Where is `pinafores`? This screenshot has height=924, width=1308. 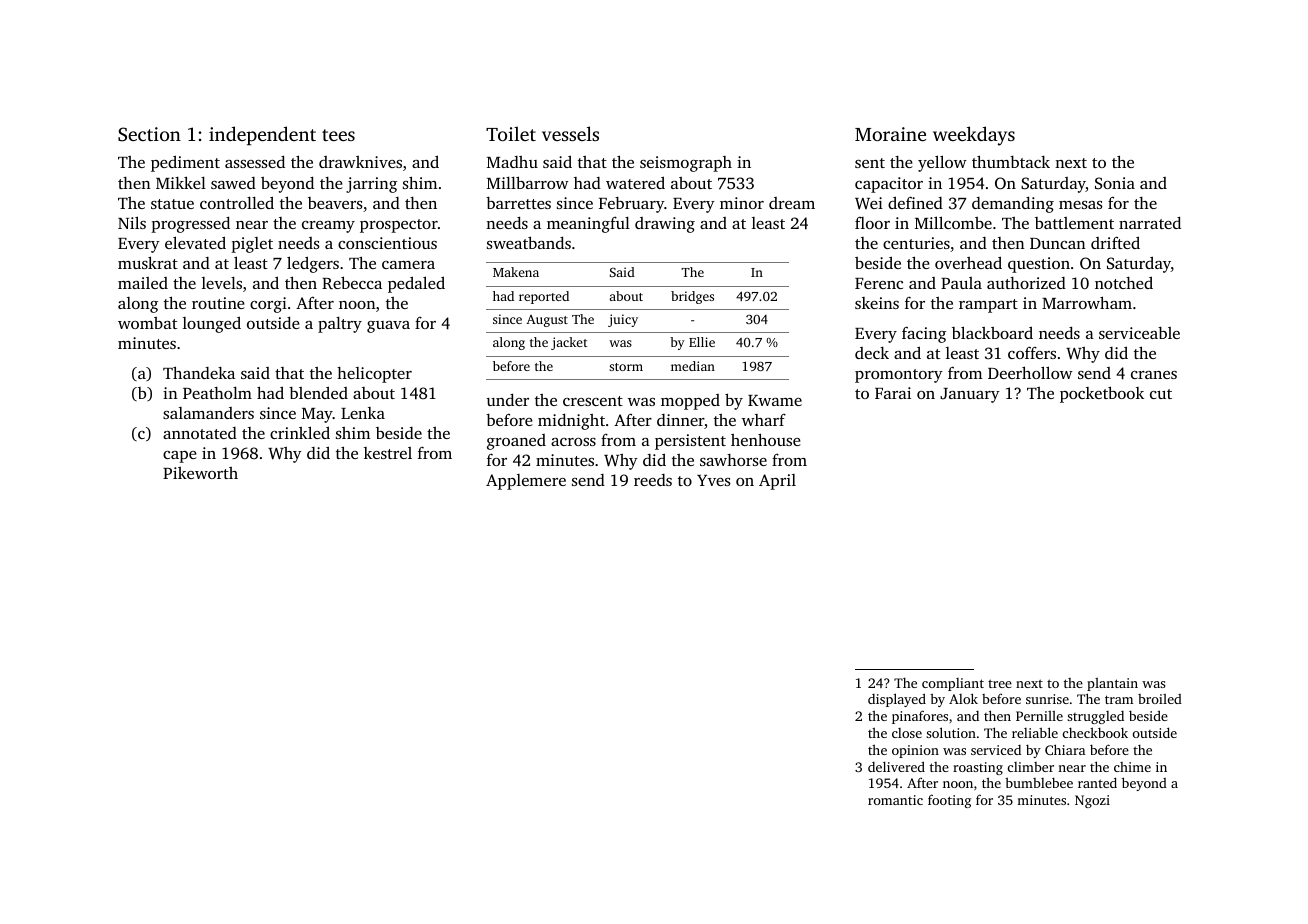
pinafores is located at coordinates (920, 717).
